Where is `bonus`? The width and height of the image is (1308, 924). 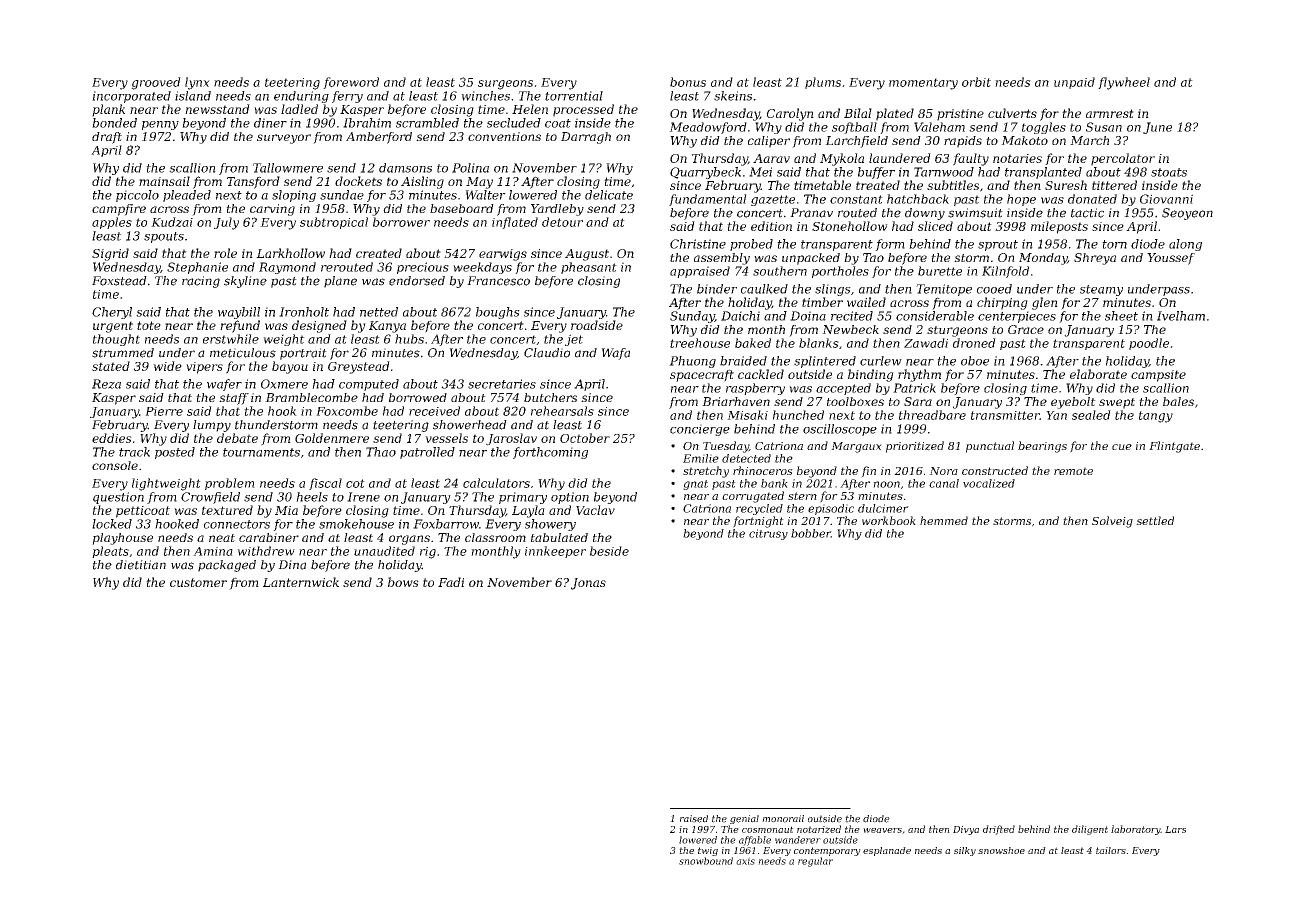 bonus is located at coordinates (688, 82).
